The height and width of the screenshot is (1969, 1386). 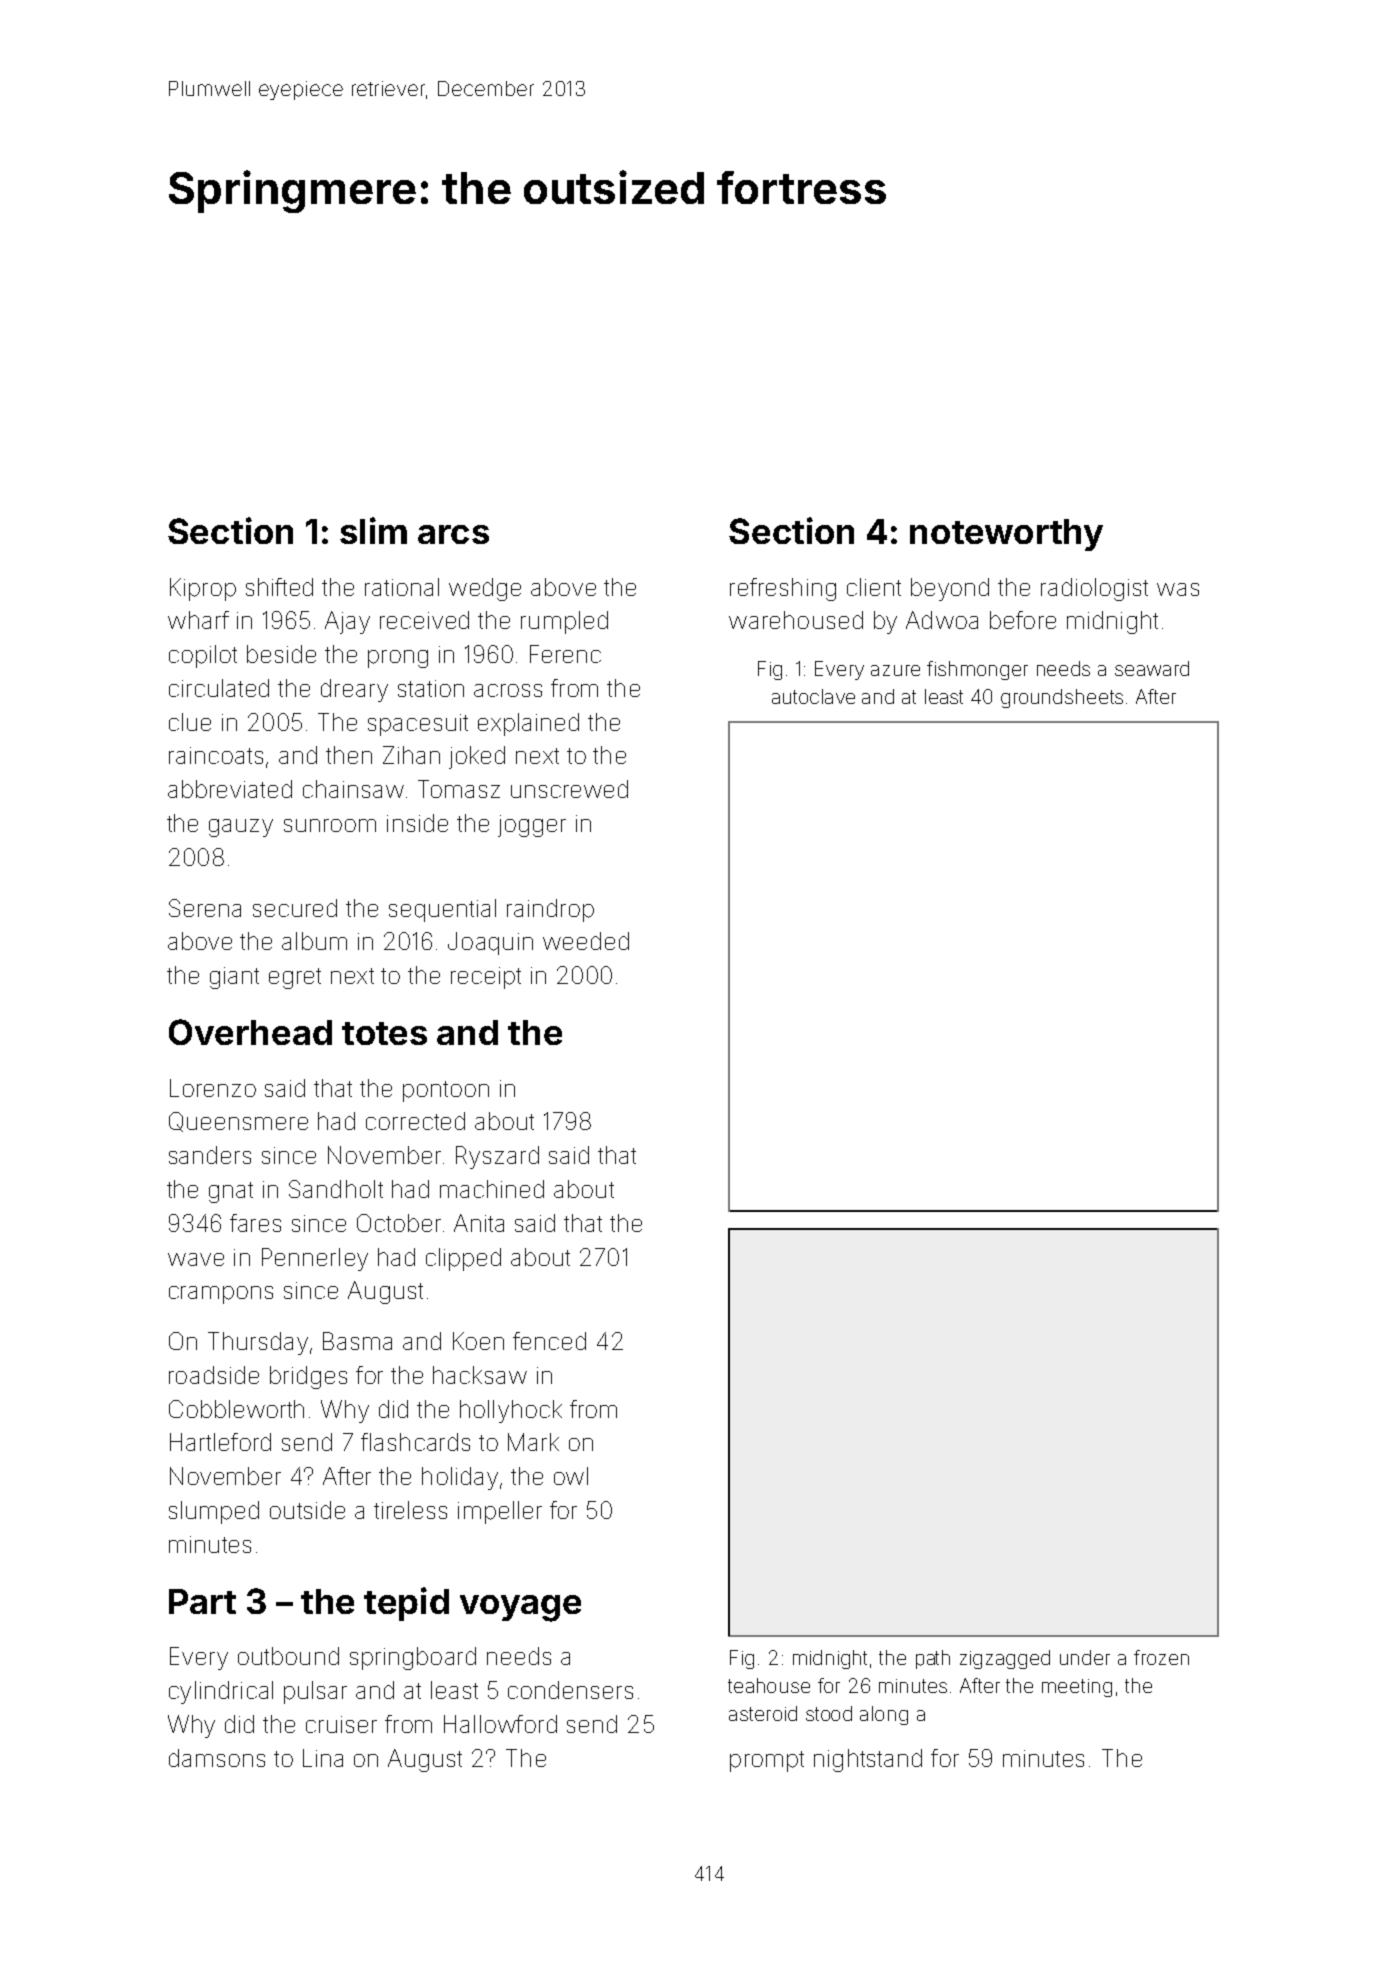 I want to click on fenced, so click(x=549, y=1341).
